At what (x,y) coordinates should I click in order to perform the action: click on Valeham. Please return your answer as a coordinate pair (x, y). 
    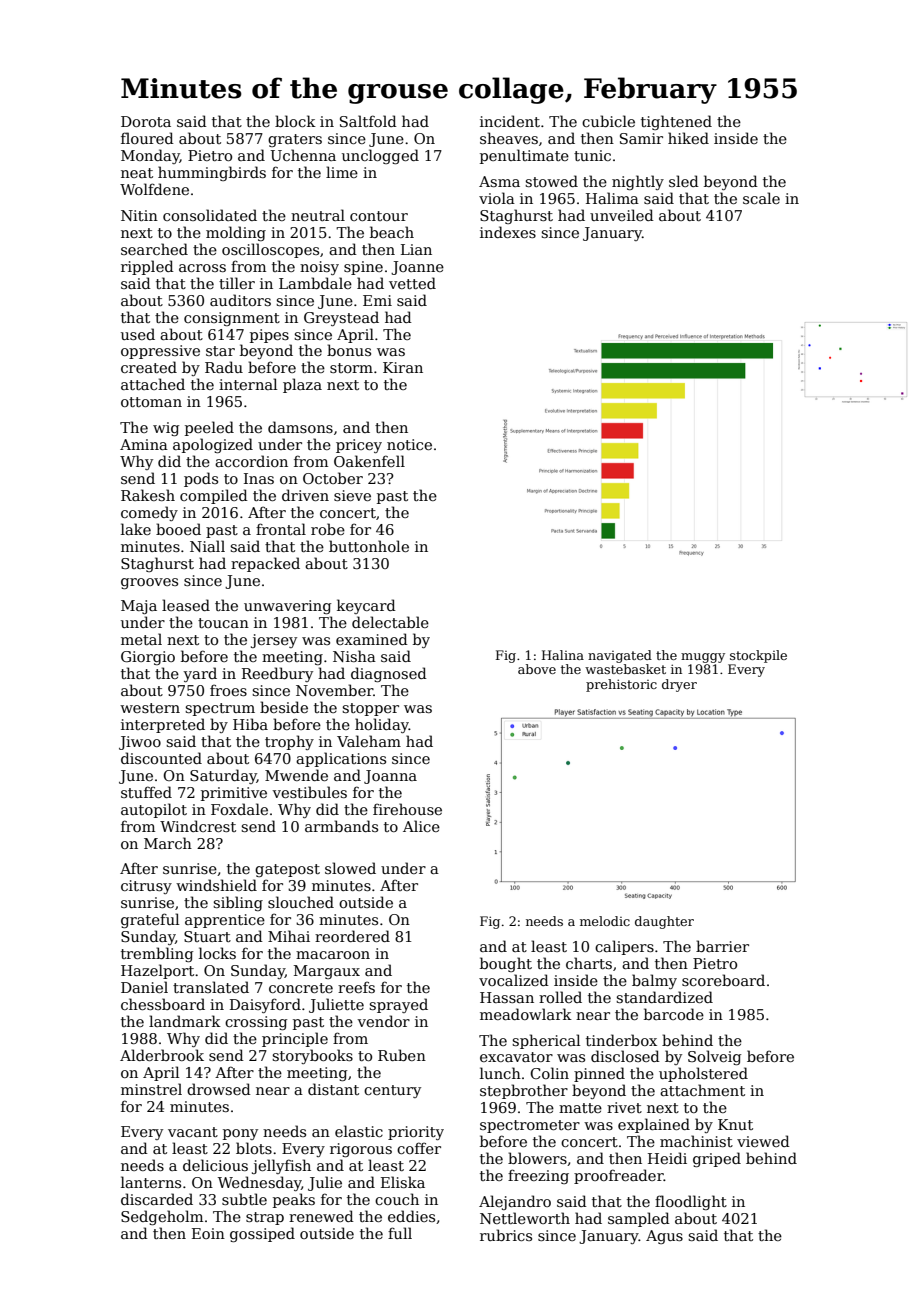
    Looking at the image, I should click on (369, 741).
